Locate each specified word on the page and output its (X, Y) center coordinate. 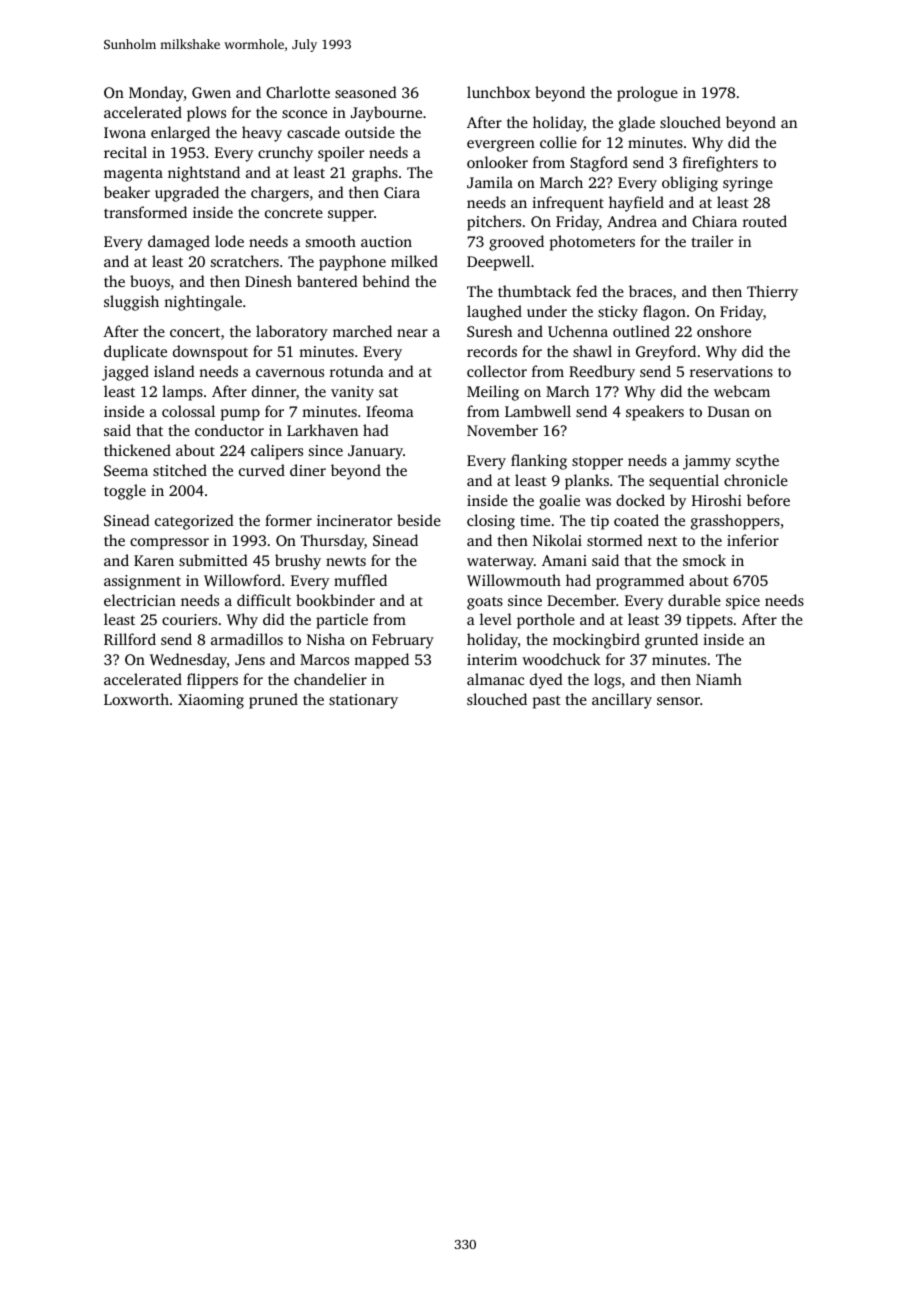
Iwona (125, 132)
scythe (757, 462)
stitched (180, 470)
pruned (273, 701)
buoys (150, 283)
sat (388, 392)
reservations (731, 371)
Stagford (599, 164)
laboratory (292, 333)
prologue (647, 94)
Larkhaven (322, 430)
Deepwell (498, 263)
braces (650, 291)
